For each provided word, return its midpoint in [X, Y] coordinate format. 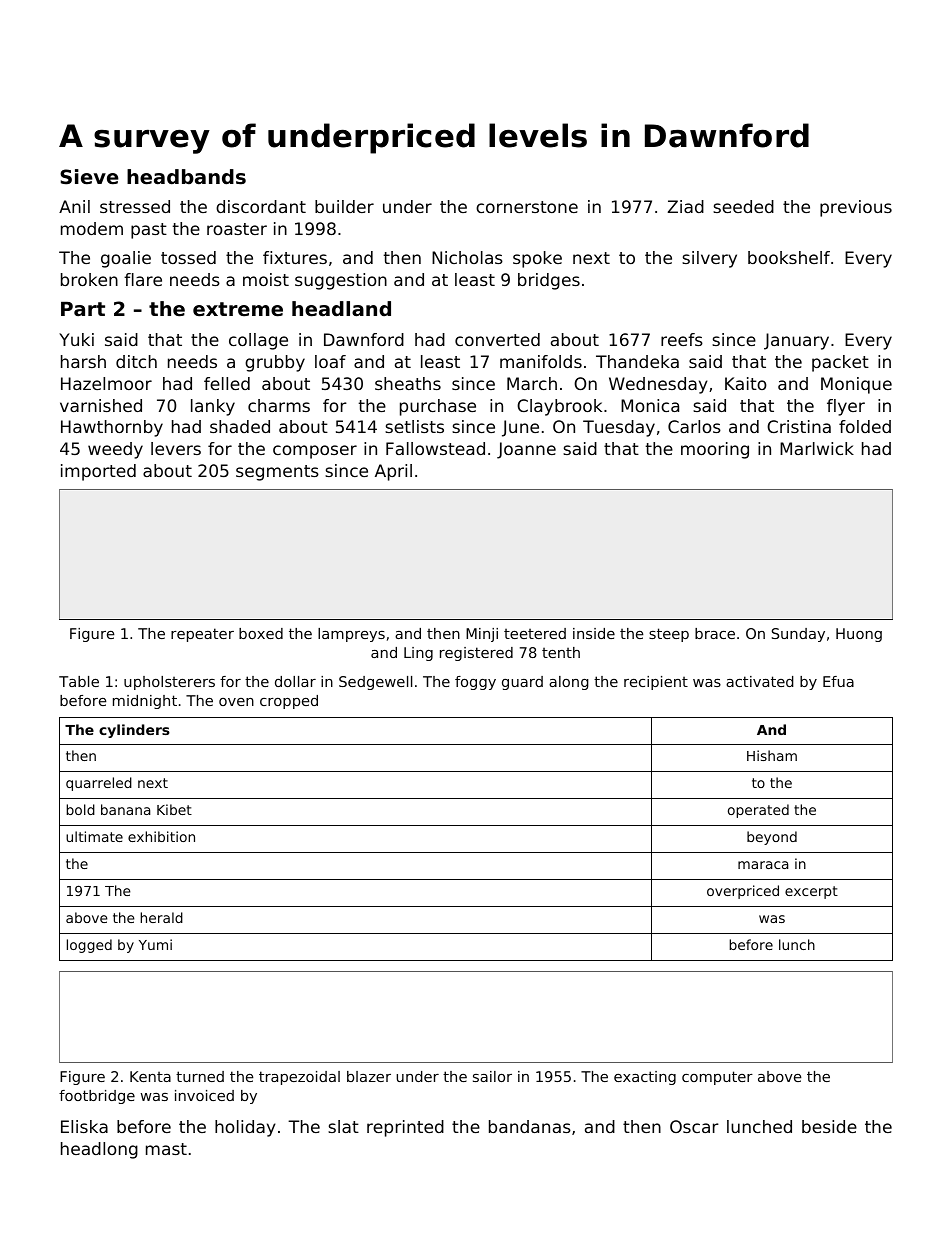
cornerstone [527, 207]
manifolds [541, 361]
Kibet [174, 809]
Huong [859, 635]
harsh [83, 361]
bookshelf [789, 257]
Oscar [694, 1126]
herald [161, 917]
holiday [245, 1128]
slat [343, 1126]
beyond [772, 838]
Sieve [89, 177]
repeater [202, 635]
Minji [482, 635]
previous [856, 208]
